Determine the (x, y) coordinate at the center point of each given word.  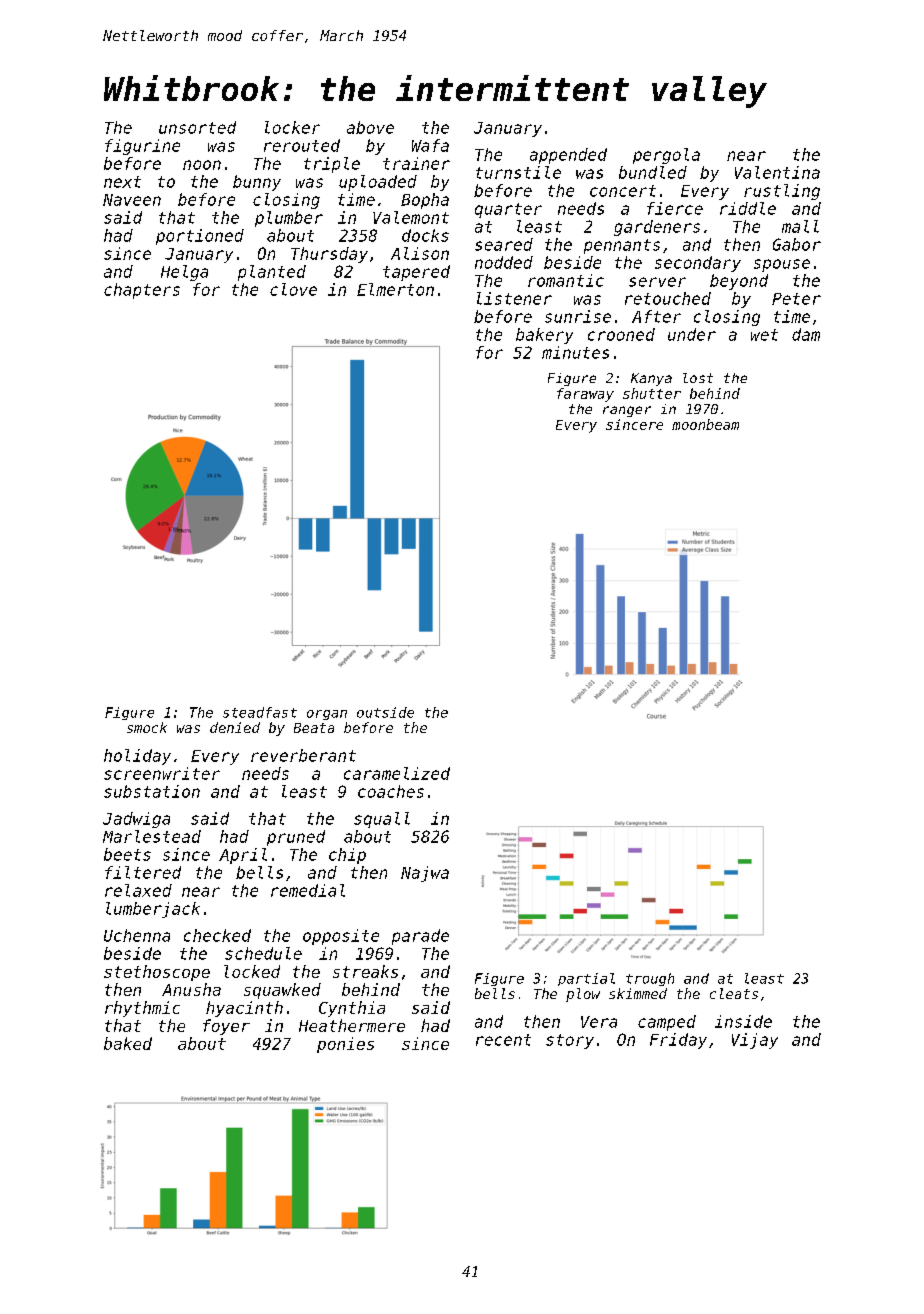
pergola (666, 156)
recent (503, 1040)
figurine (142, 147)
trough (650, 979)
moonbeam (705, 424)
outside (385, 712)
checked (217, 935)
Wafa (430, 145)
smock (147, 727)
